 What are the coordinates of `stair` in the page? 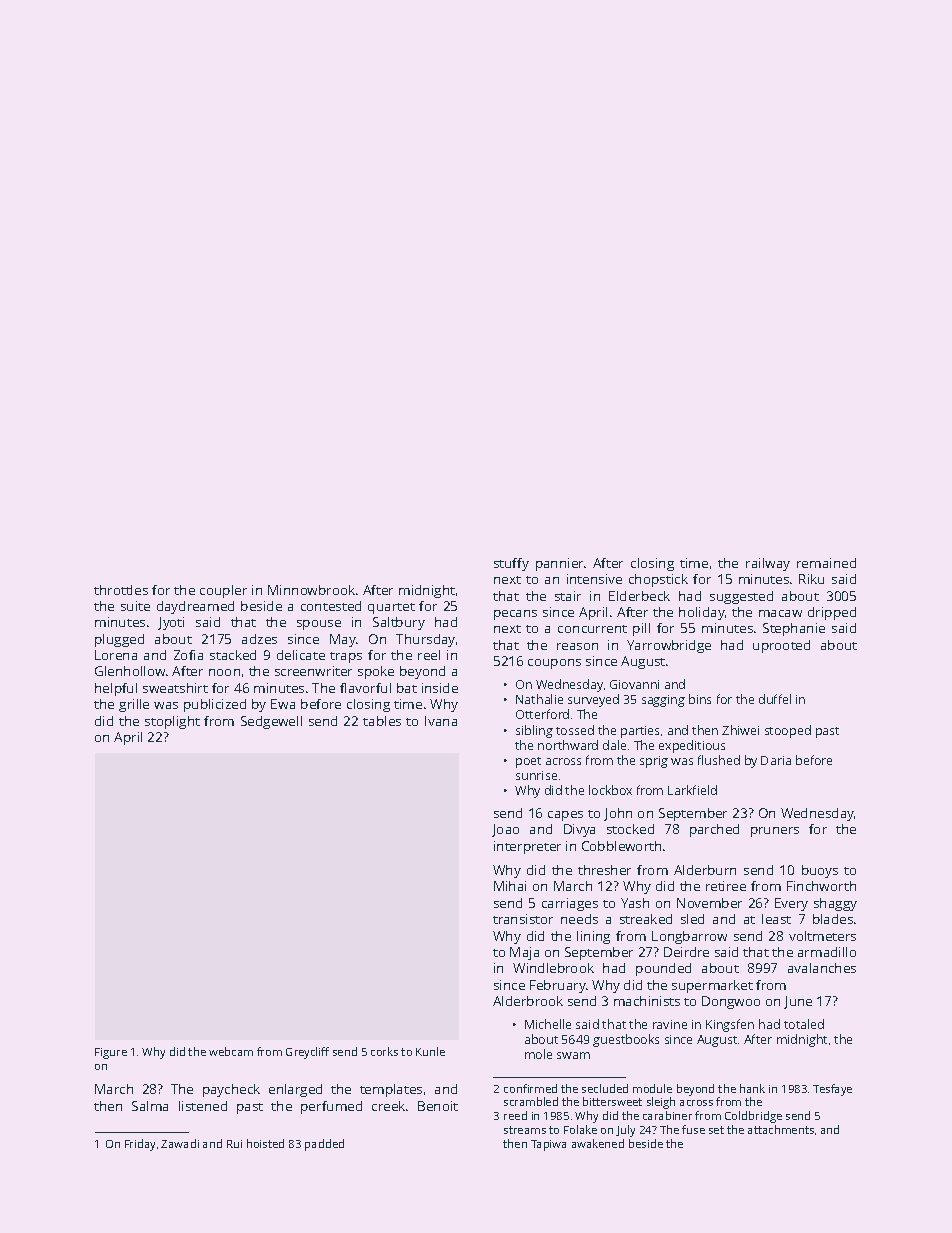 It's located at (568, 596).
